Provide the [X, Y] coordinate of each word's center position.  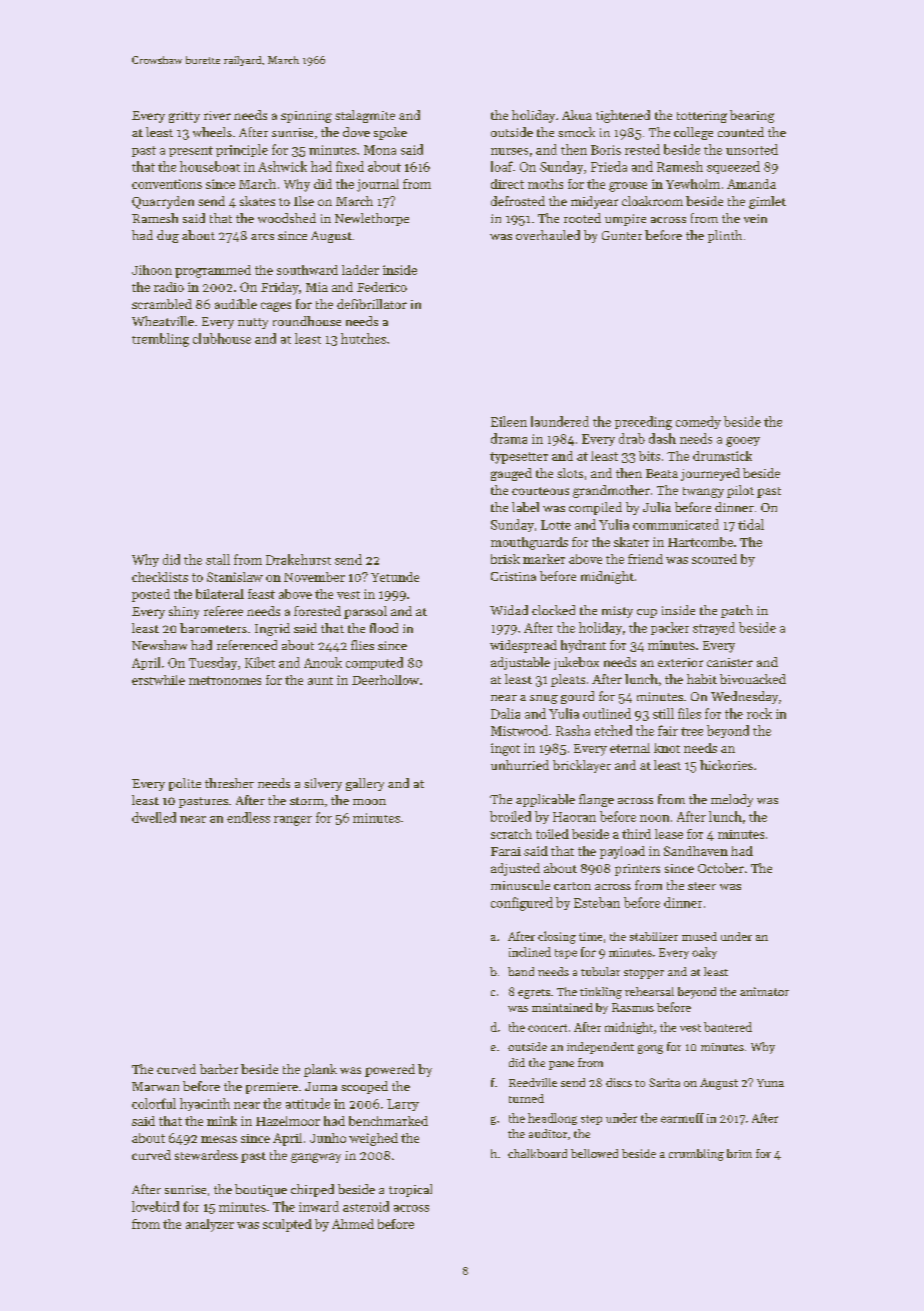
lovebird [155, 1206]
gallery [365, 784]
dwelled [154, 817]
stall [218, 559]
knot [667, 748]
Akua [577, 115]
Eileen [509, 421]
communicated [676, 524]
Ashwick [282, 166]
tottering [702, 117]
